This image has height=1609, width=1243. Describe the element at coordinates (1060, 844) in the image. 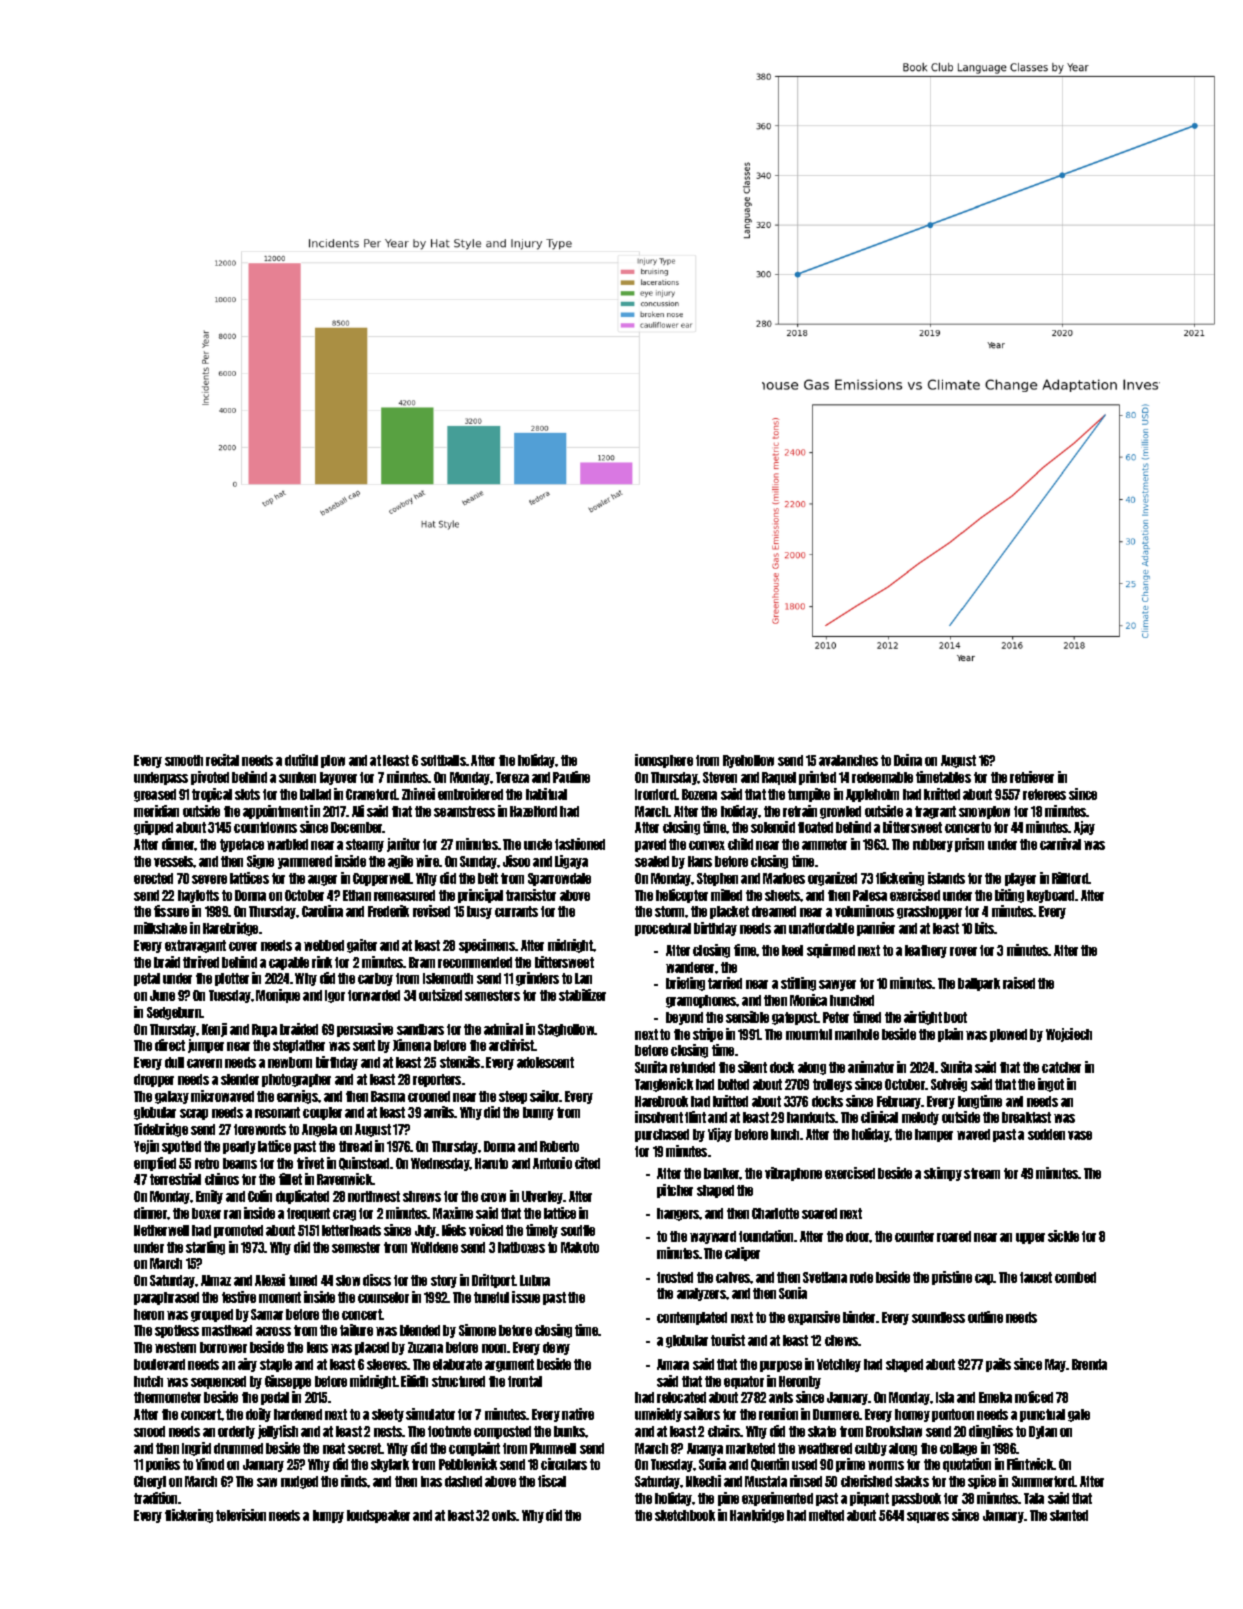

I see `carnival` at that location.
